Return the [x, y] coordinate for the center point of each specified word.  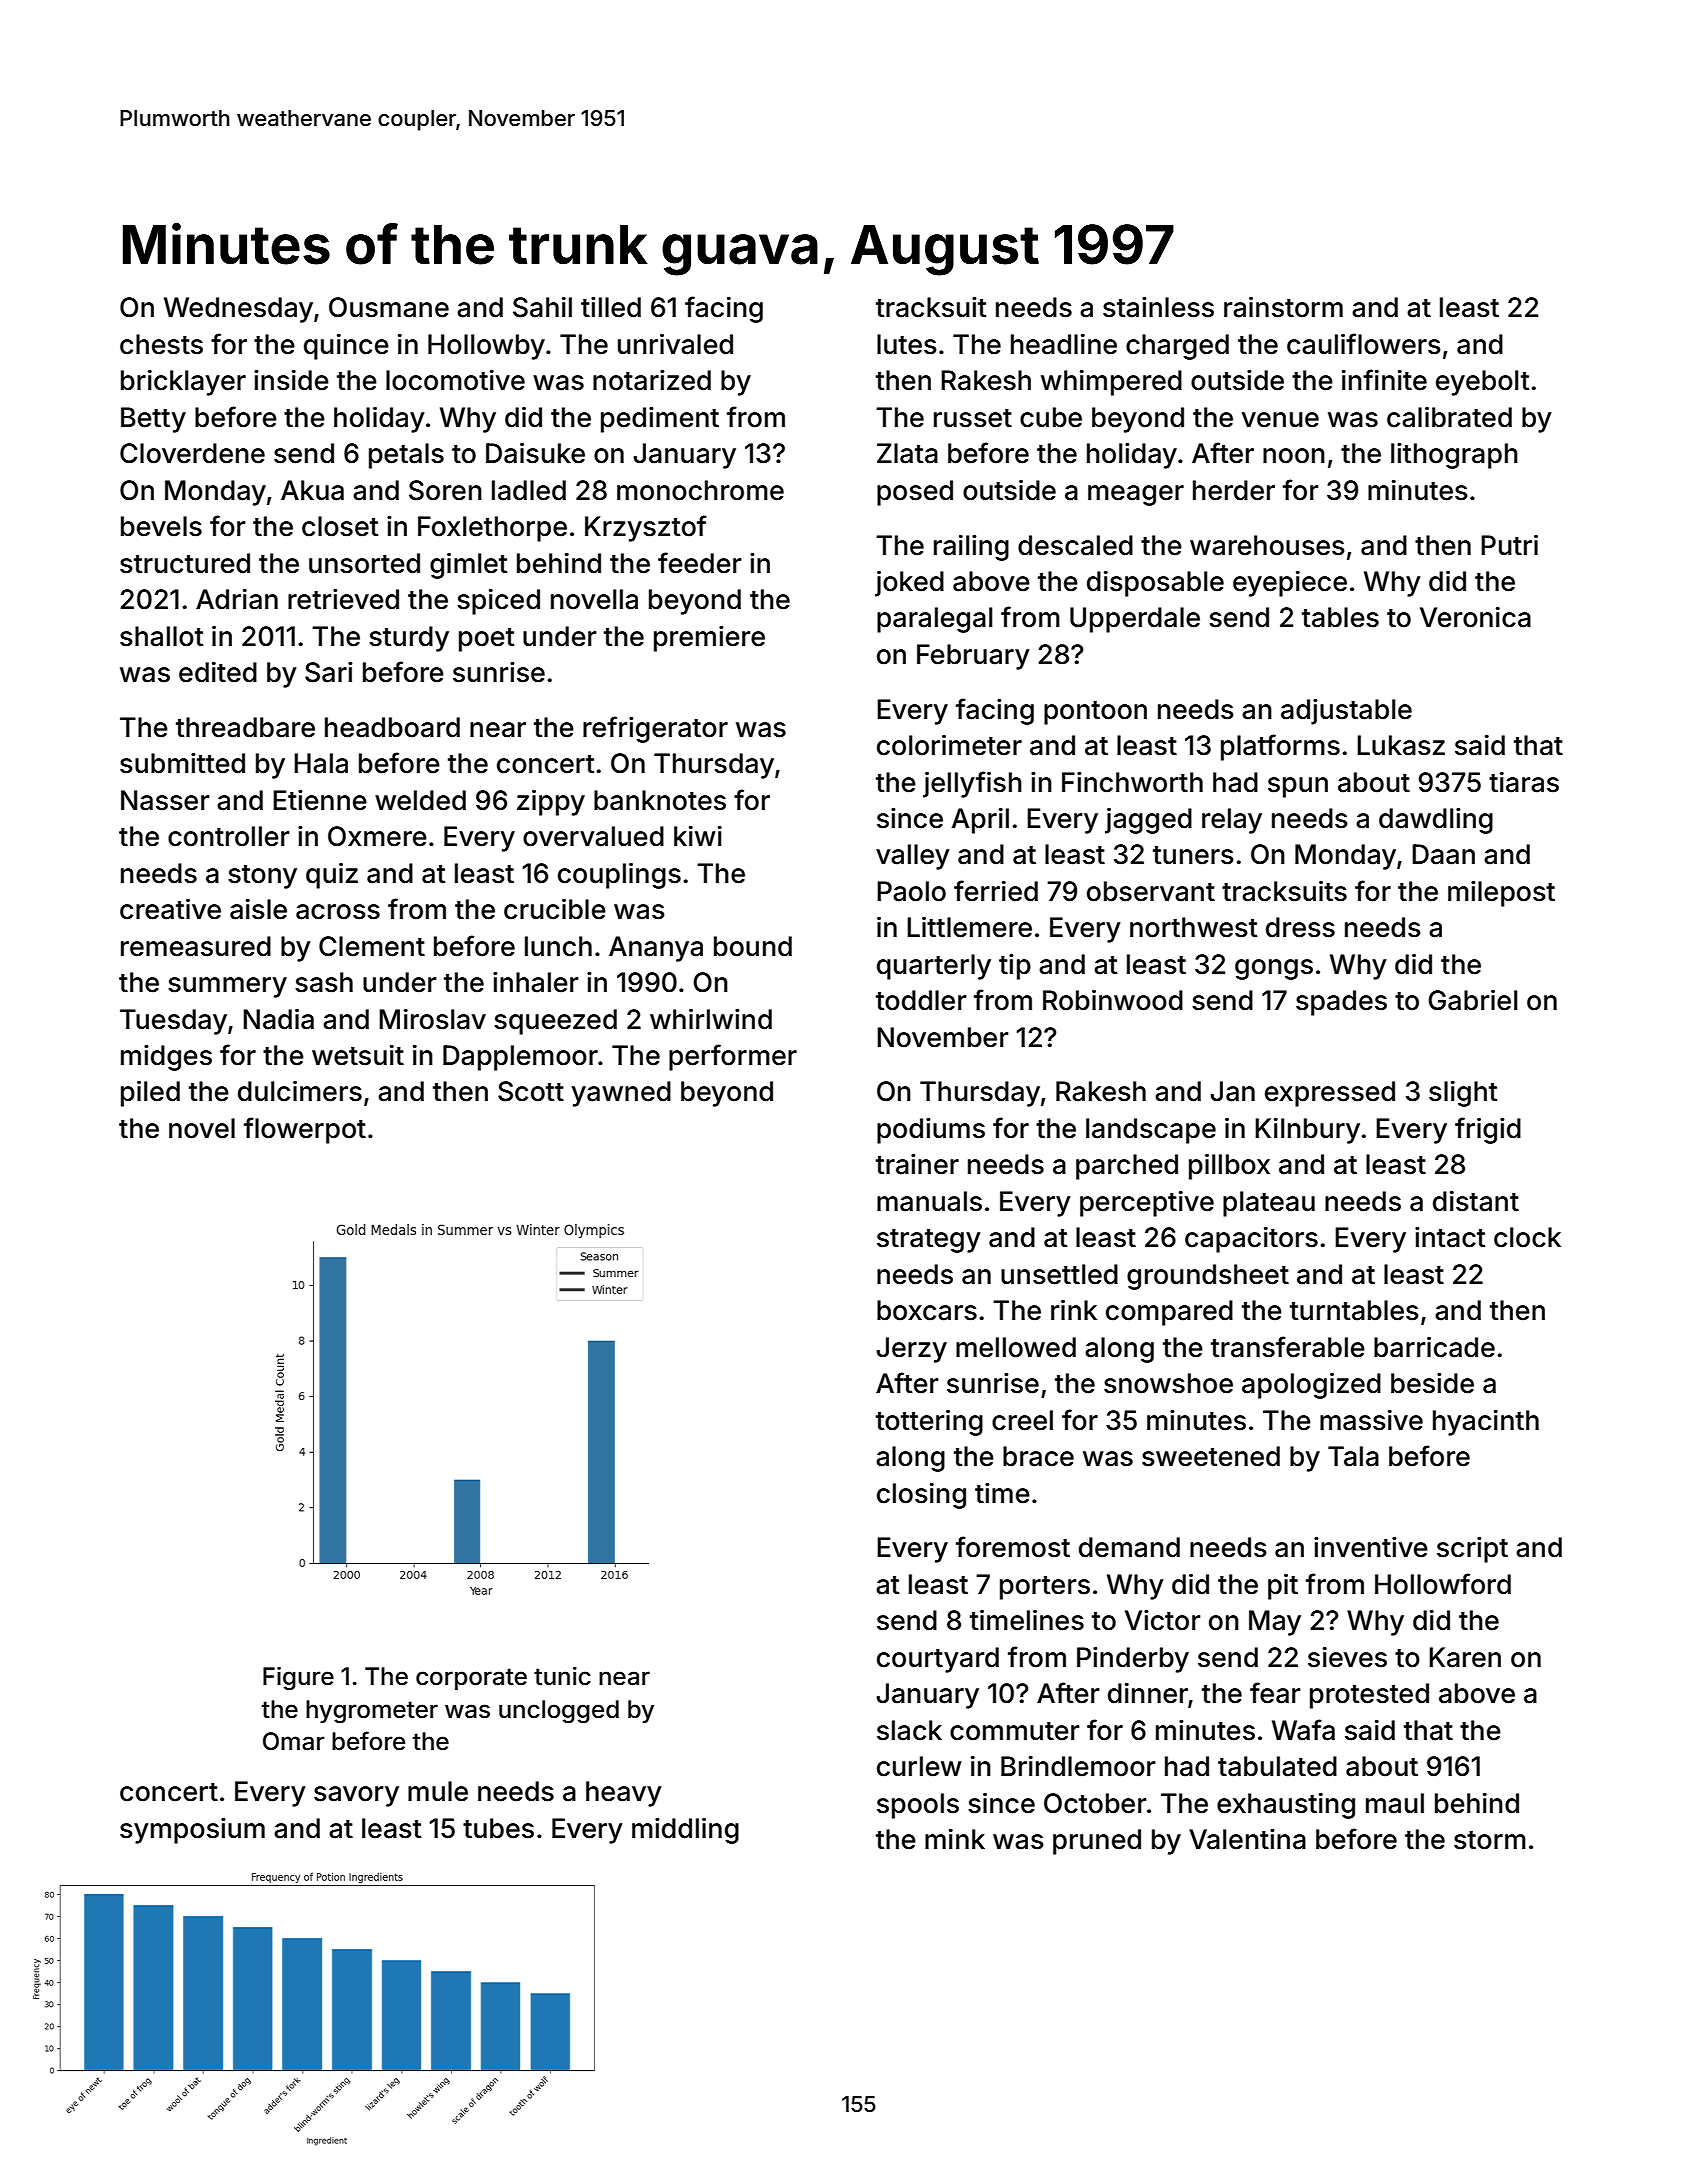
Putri [1509, 545]
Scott [531, 1091]
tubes [498, 1828]
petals [406, 456]
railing [971, 547]
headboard [392, 727]
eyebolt [1483, 383]
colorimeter [949, 745]
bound [753, 946]
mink [955, 1839]
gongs [1274, 969]
